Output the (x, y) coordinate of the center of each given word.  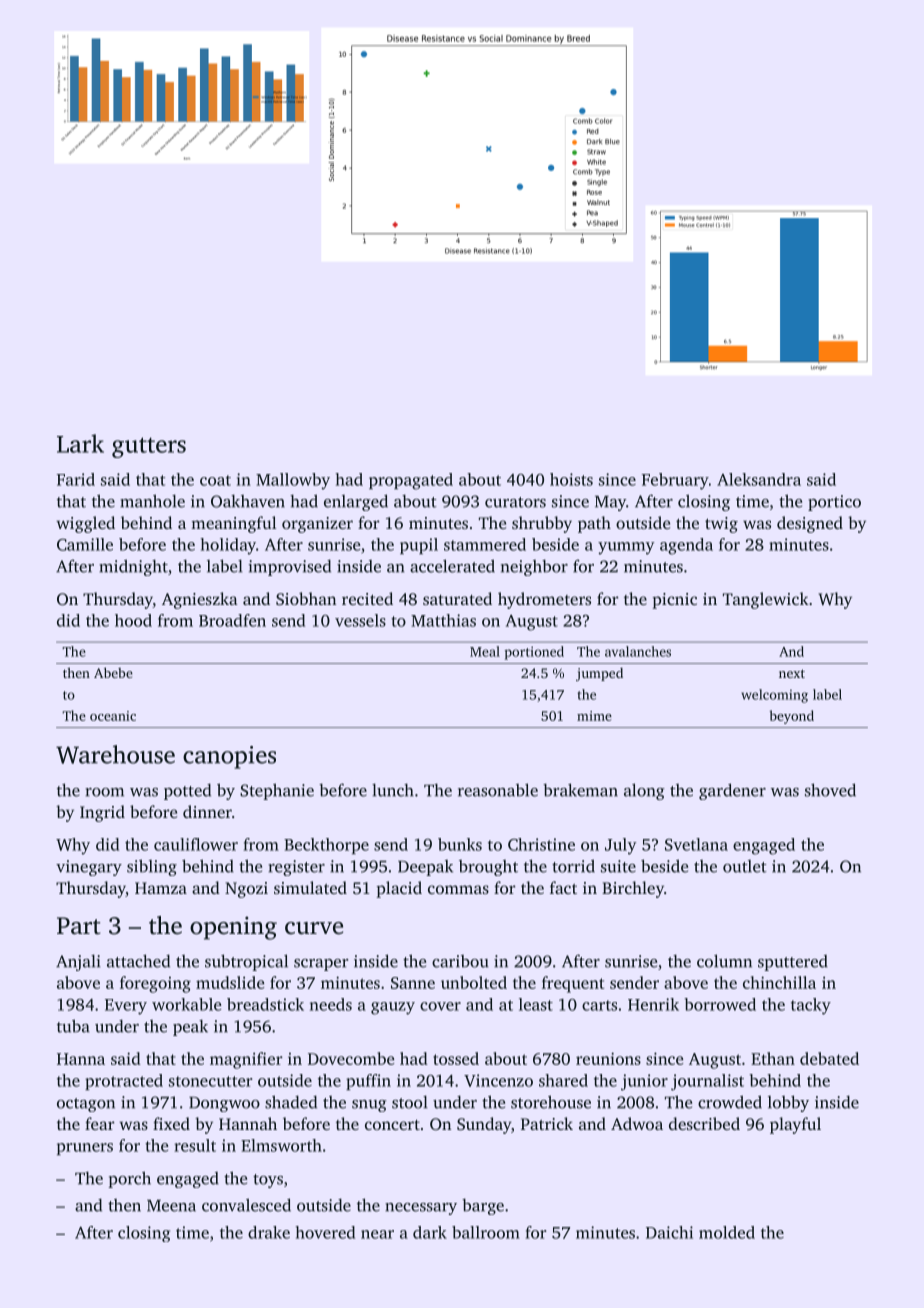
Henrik (653, 1004)
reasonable (498, 790)
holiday (228, 546)
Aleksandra (759, 479)
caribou (460, 961)
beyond (792, 717)
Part (79, 926)
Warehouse (115, 754)
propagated (411, 481)
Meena (171, 1206)
